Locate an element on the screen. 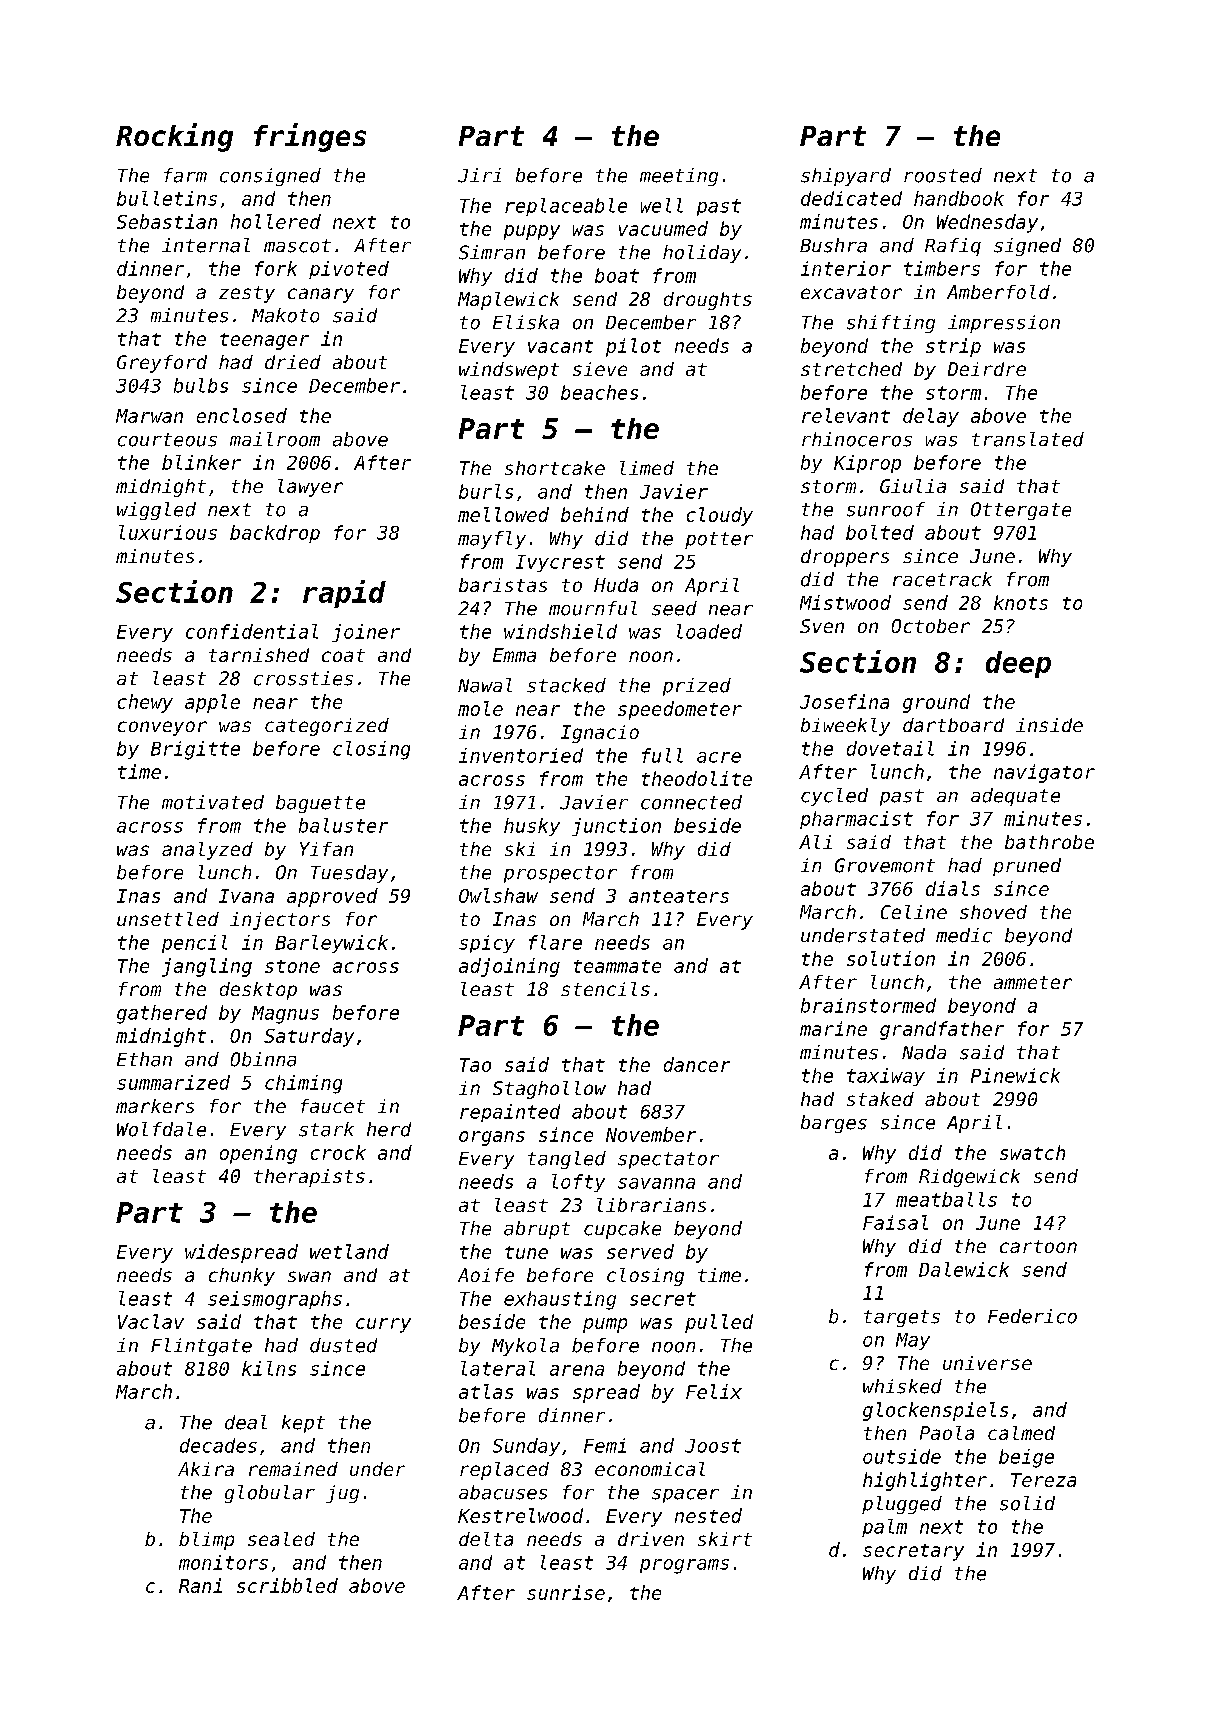 The width and height of the screenshot is (1213, 1715). blimp is located at coordinates (206, 1541).
